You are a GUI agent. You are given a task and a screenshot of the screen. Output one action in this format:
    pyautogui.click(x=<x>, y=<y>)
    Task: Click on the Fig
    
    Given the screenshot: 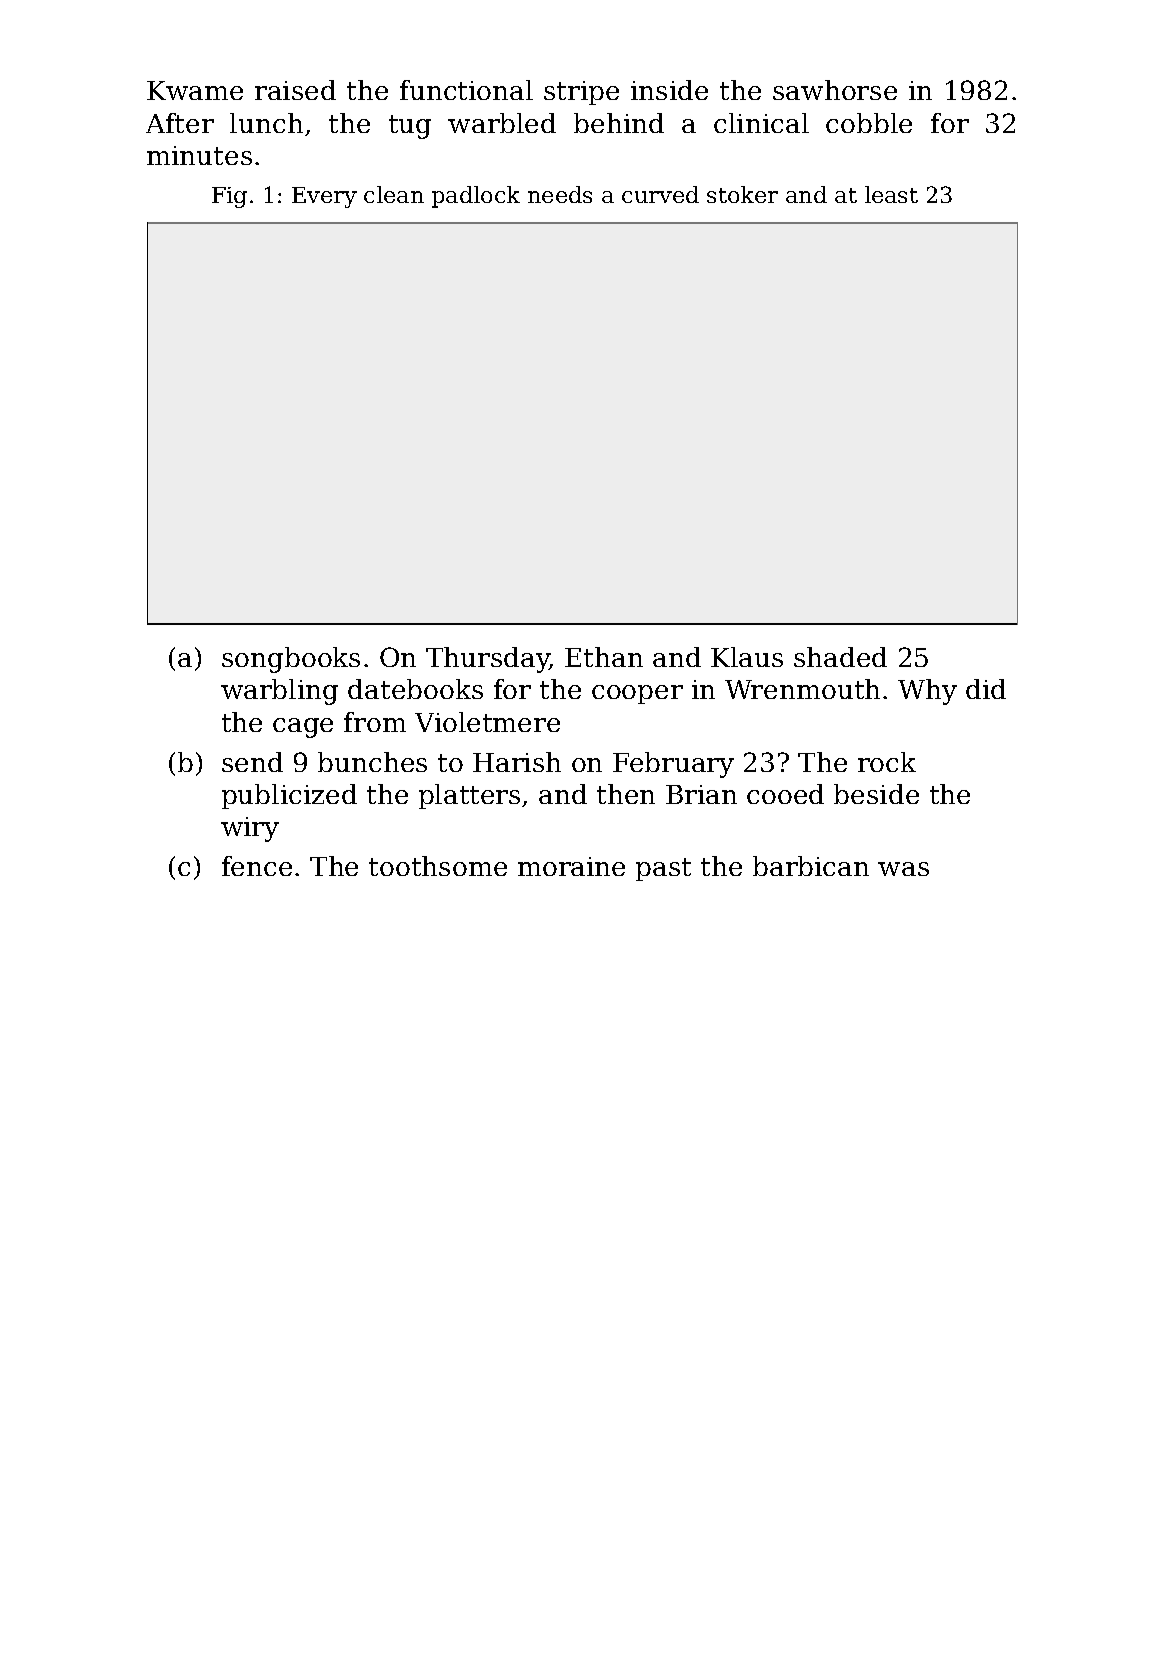 What is the action you would take?
    pyautogui.click(x=229, y=197)
